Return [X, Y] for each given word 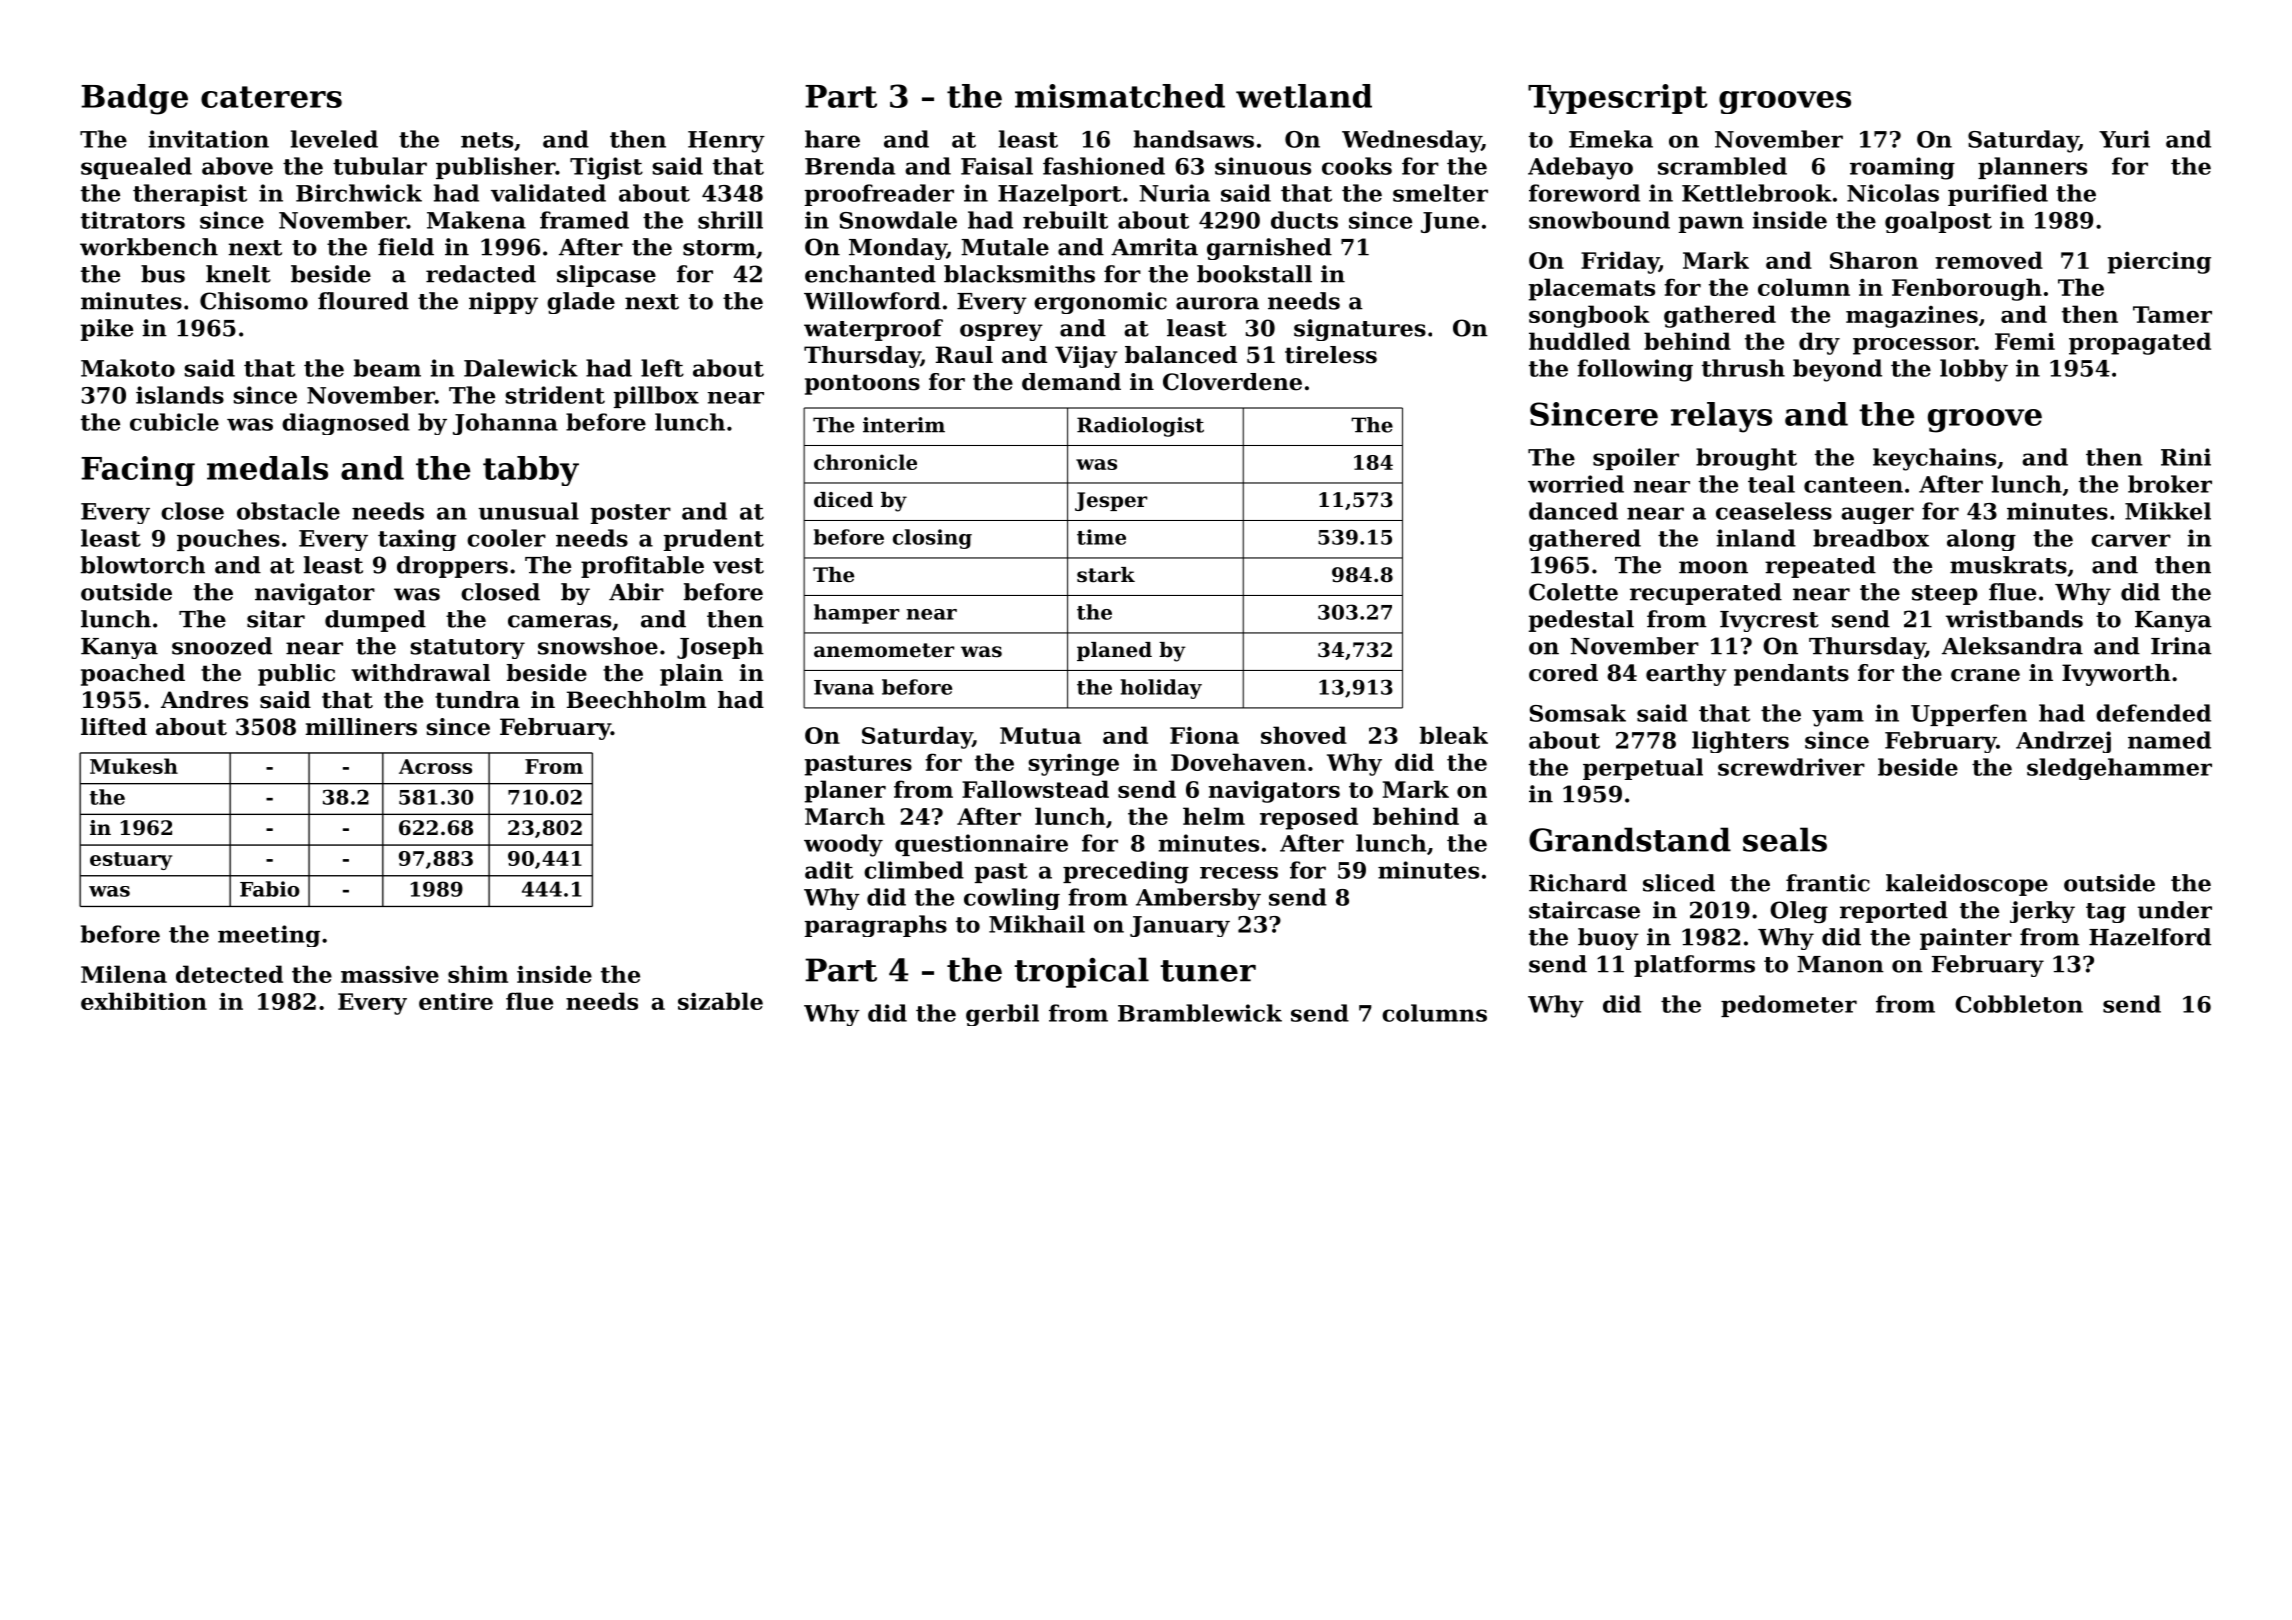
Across [435, 766]
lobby [1974, 370]
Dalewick [521, 368]
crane [1985, 675]
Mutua [1040, 735]
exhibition [144, 1001]
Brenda [850, 166]
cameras [559, 621]
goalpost [1938, 222]
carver [2131, 540]
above [237, 166]
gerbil [1002, 1015]
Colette [1573, 592]
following [1635, 370]
